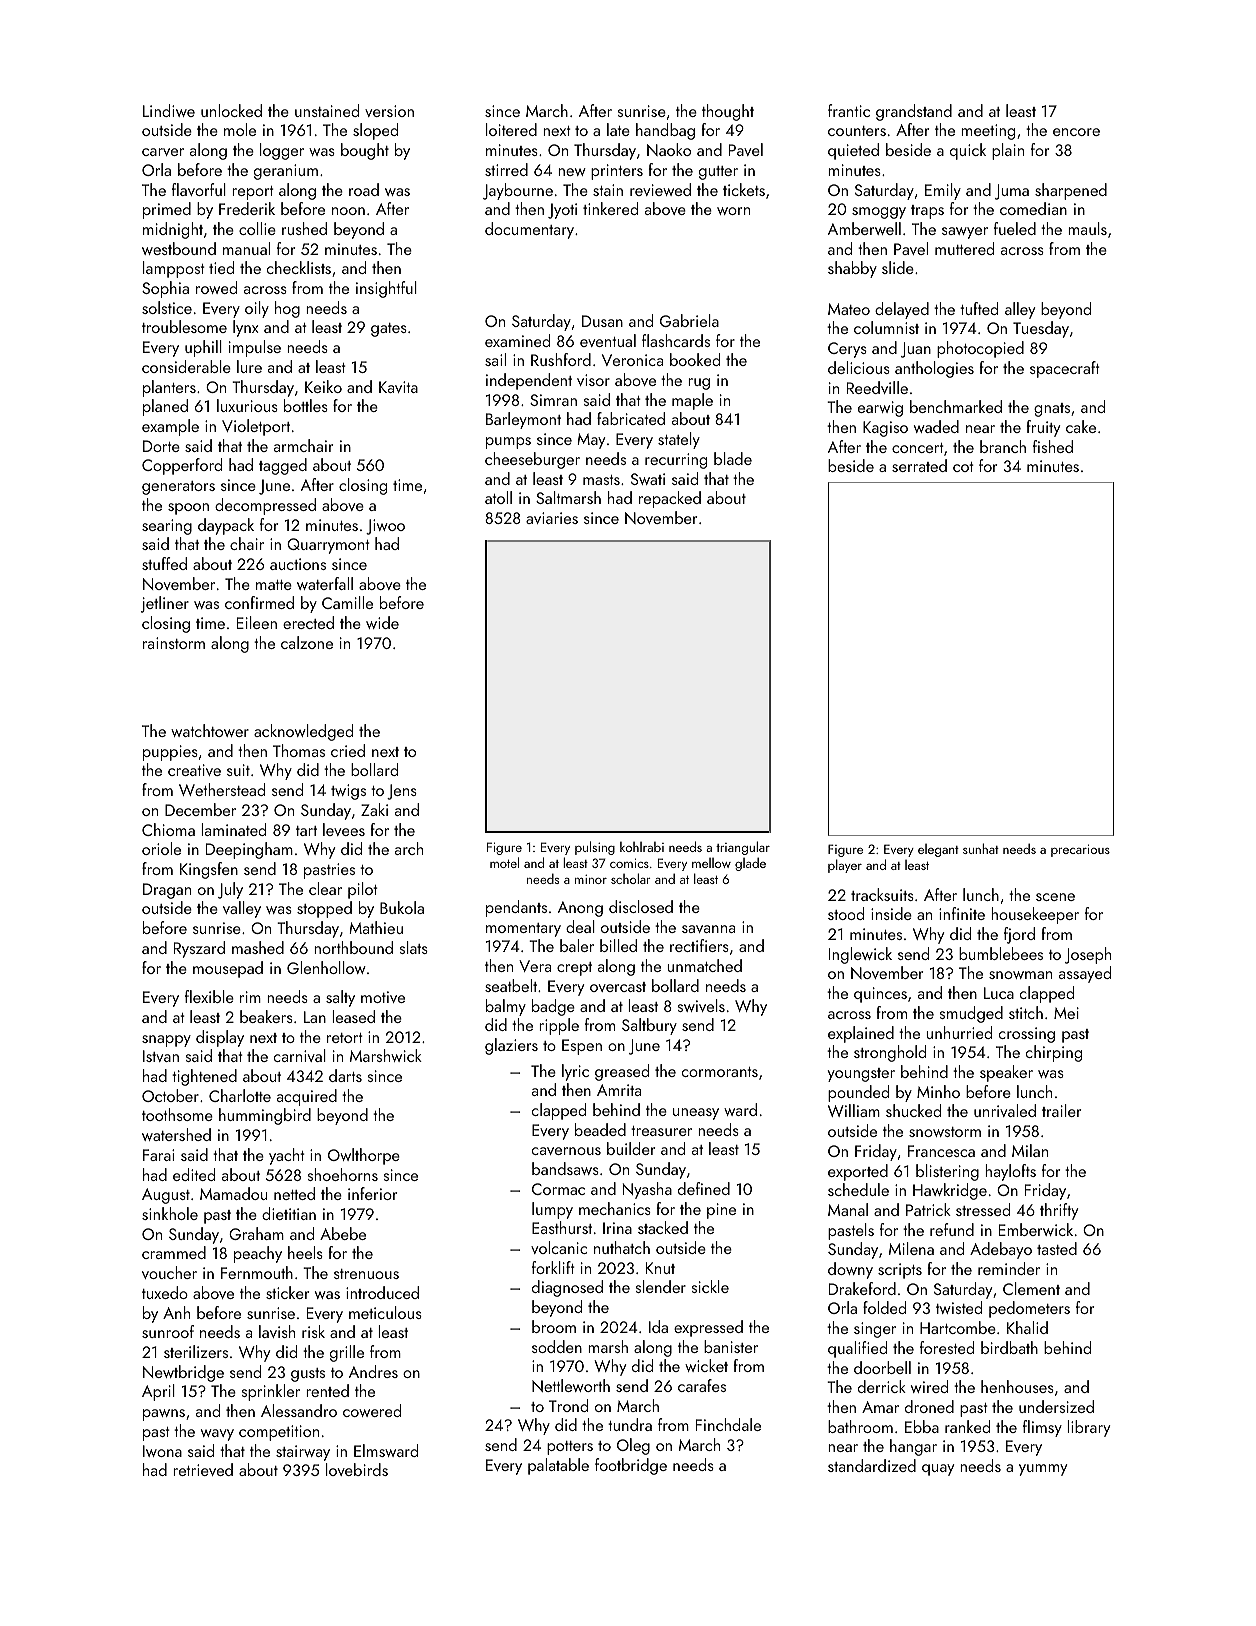 Image resolution: width=1256 pixels, height=1626 pixels. Describe the element at coordinates (231, 110) in the image. I see `unlocked` at that location.
